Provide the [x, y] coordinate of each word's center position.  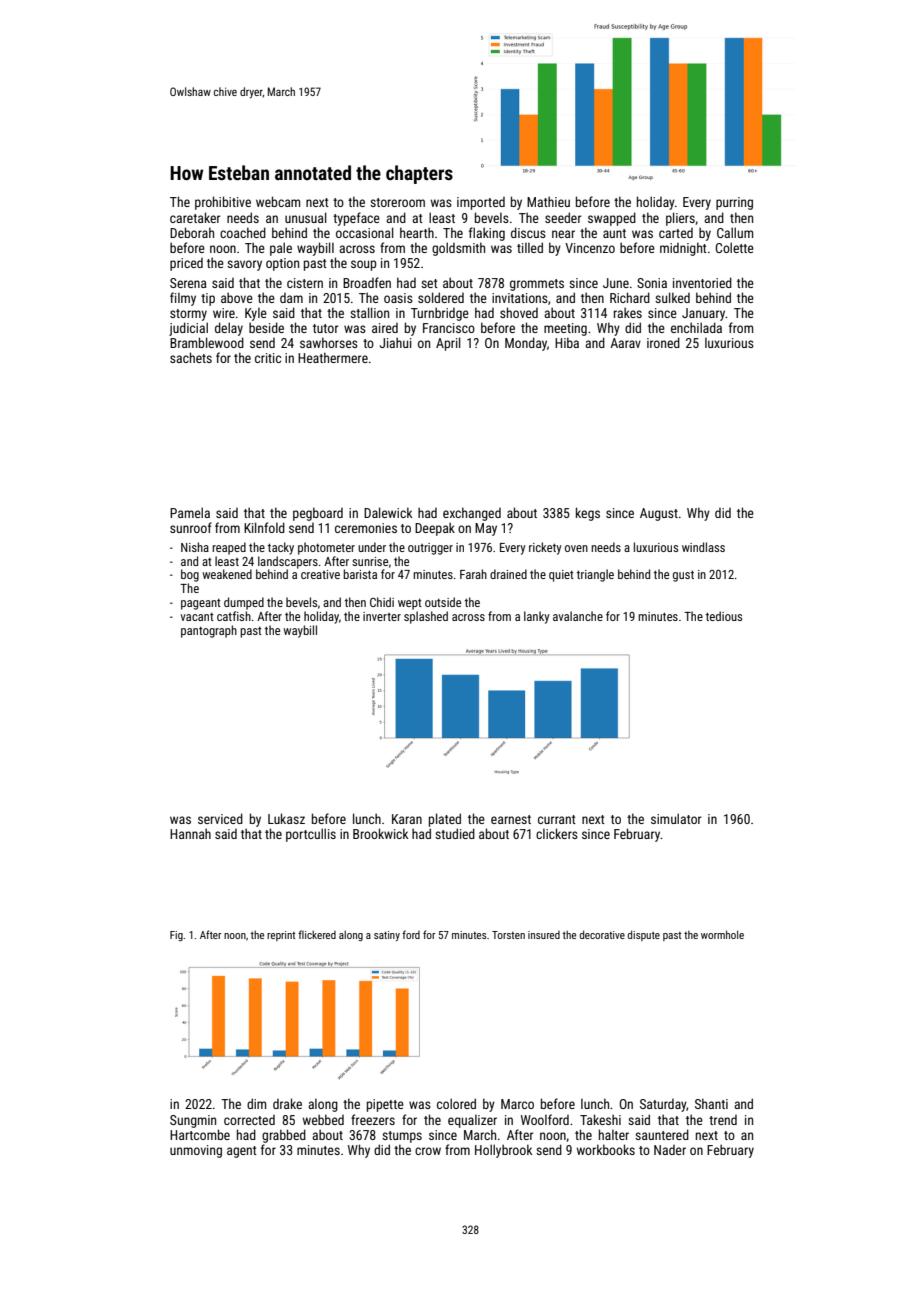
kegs [588, 514]
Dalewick [388, 512]
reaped [229, 548]
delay [229, 329]
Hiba [567, 342]
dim [256, 1103]
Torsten [508, 935]
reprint [281, 936]
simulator [676, 818]
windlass [703, 547]
